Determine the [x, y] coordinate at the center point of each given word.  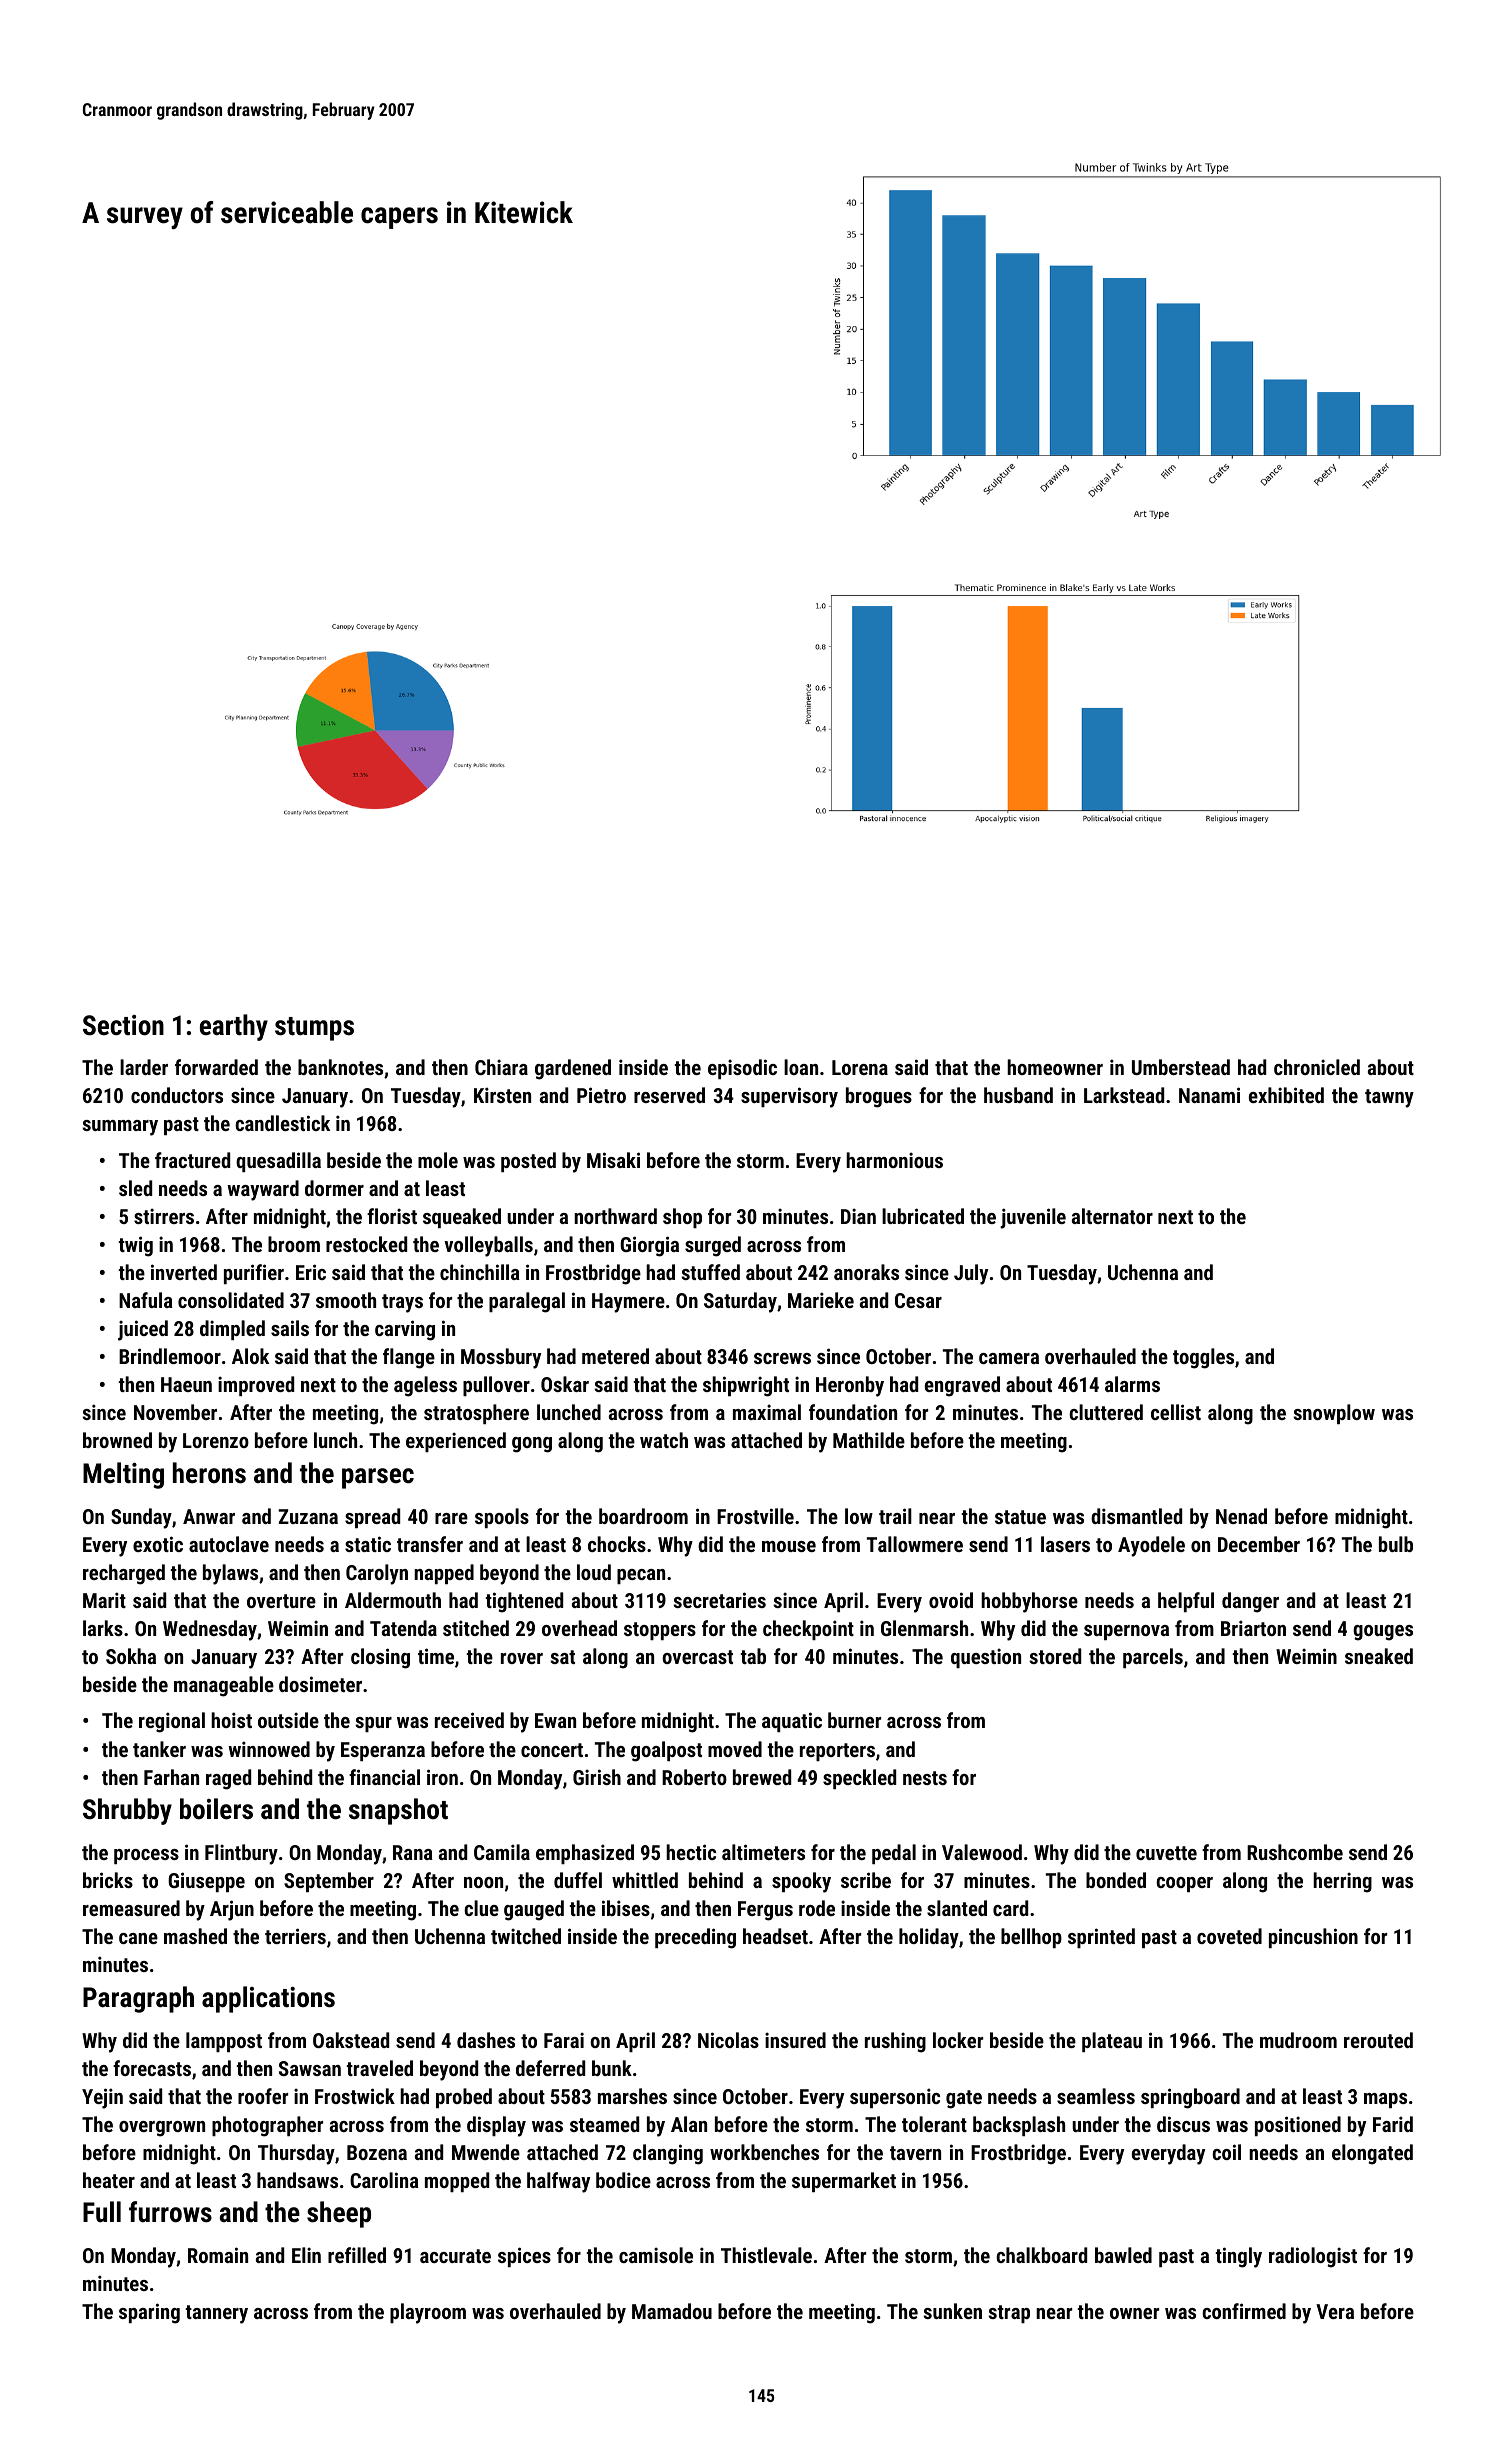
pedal [894, 1854]
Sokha [131, 1656]
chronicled [1317, 1067]
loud [594, 1572]
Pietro [601, 1095]
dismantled [1136, 1516]
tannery [216, 2314]
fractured [192, 1160]
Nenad [1241, 1516]
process [146, 1856]
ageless [425, 1386]
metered [615, 1356]
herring [1342, 1882]
